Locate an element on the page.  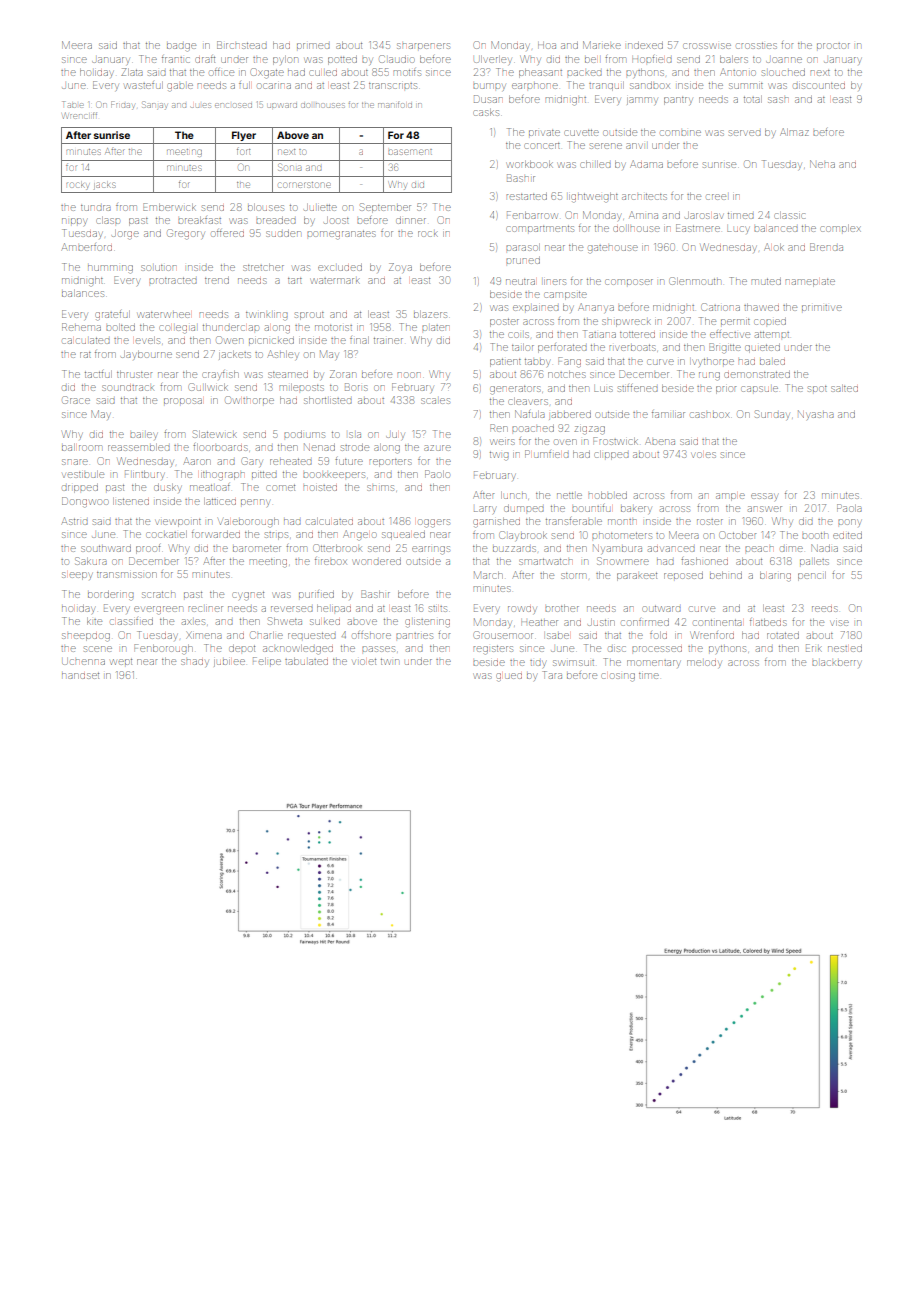
scratch is located at coordinates (158, 595).
